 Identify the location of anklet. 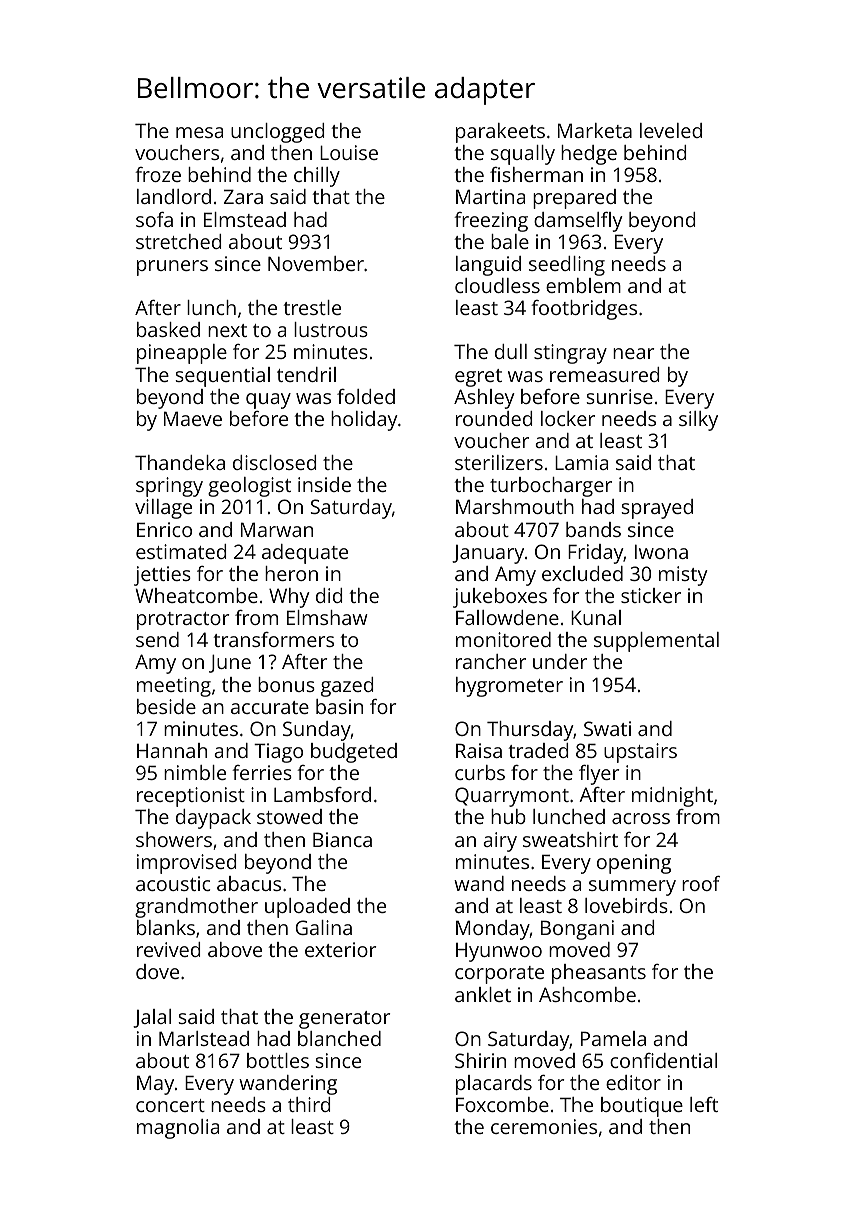
(483, 994).
